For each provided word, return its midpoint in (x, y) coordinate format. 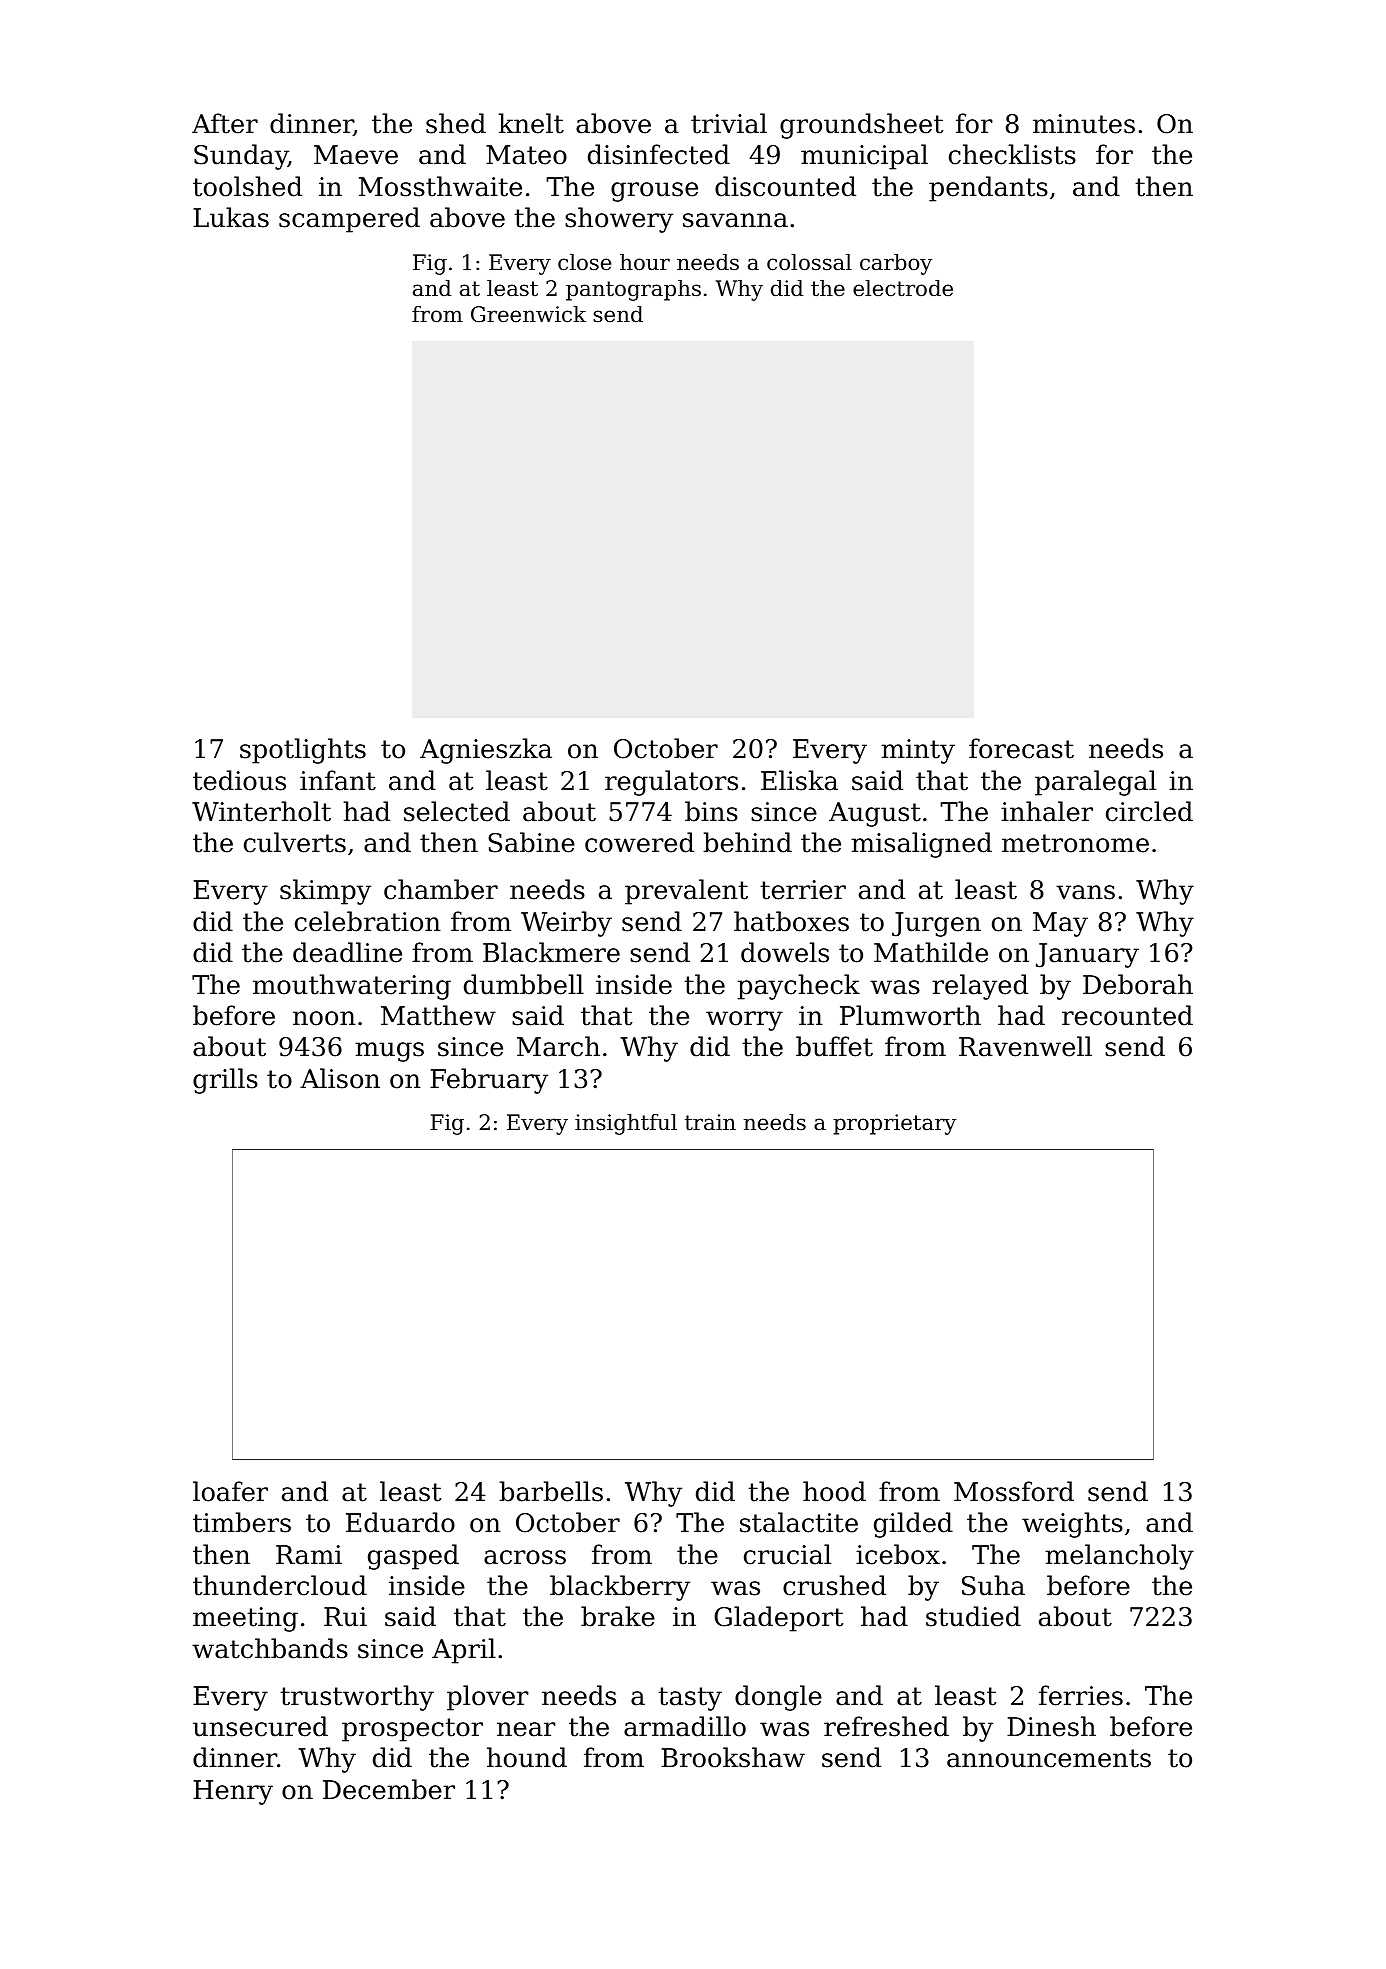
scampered (349, 220)
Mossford (1014, 1491)
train (710, 1122)
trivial (729, 123)
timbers (242, 1522)
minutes (1084, 124)
